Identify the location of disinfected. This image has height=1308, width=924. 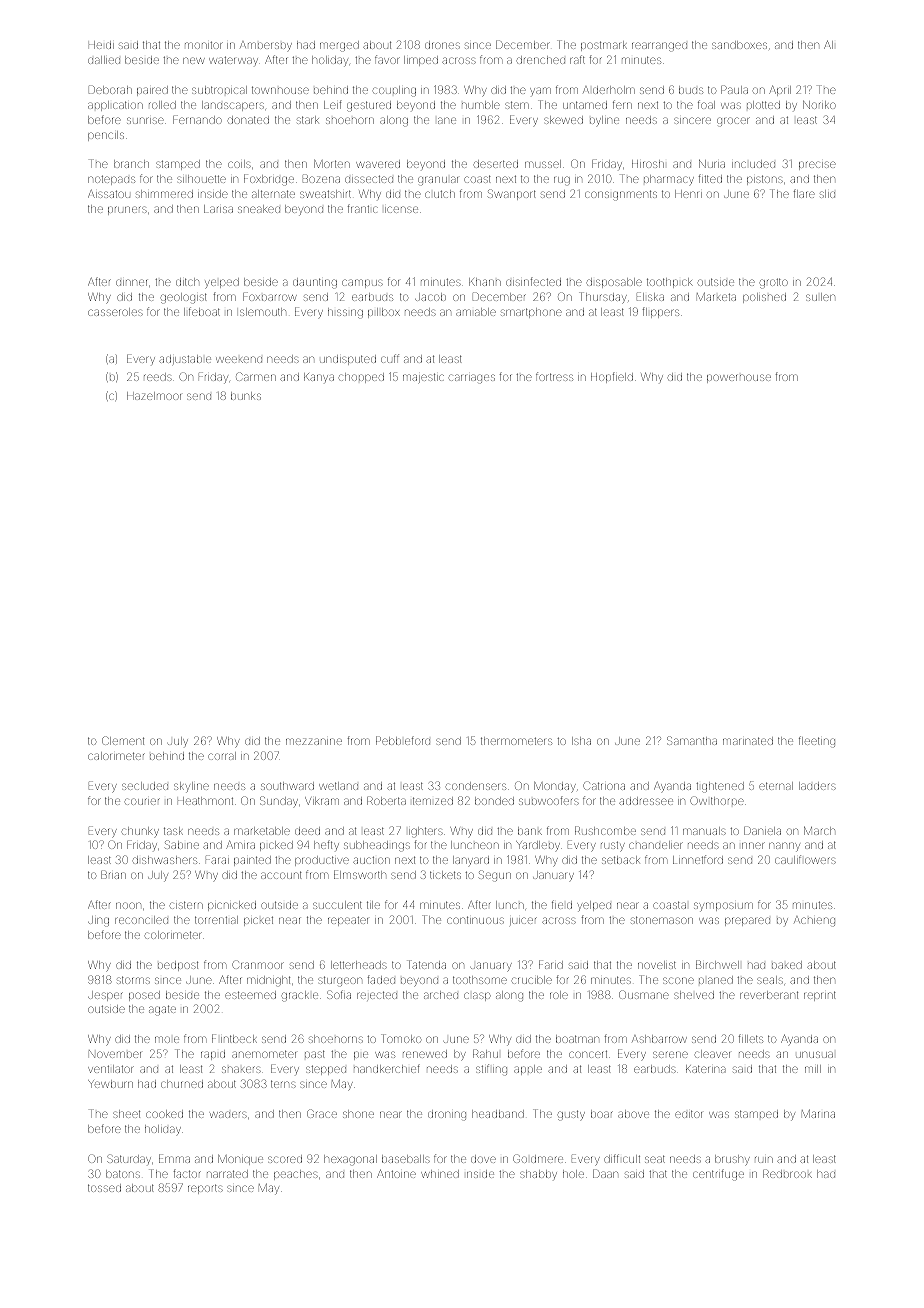
(533, 281).
